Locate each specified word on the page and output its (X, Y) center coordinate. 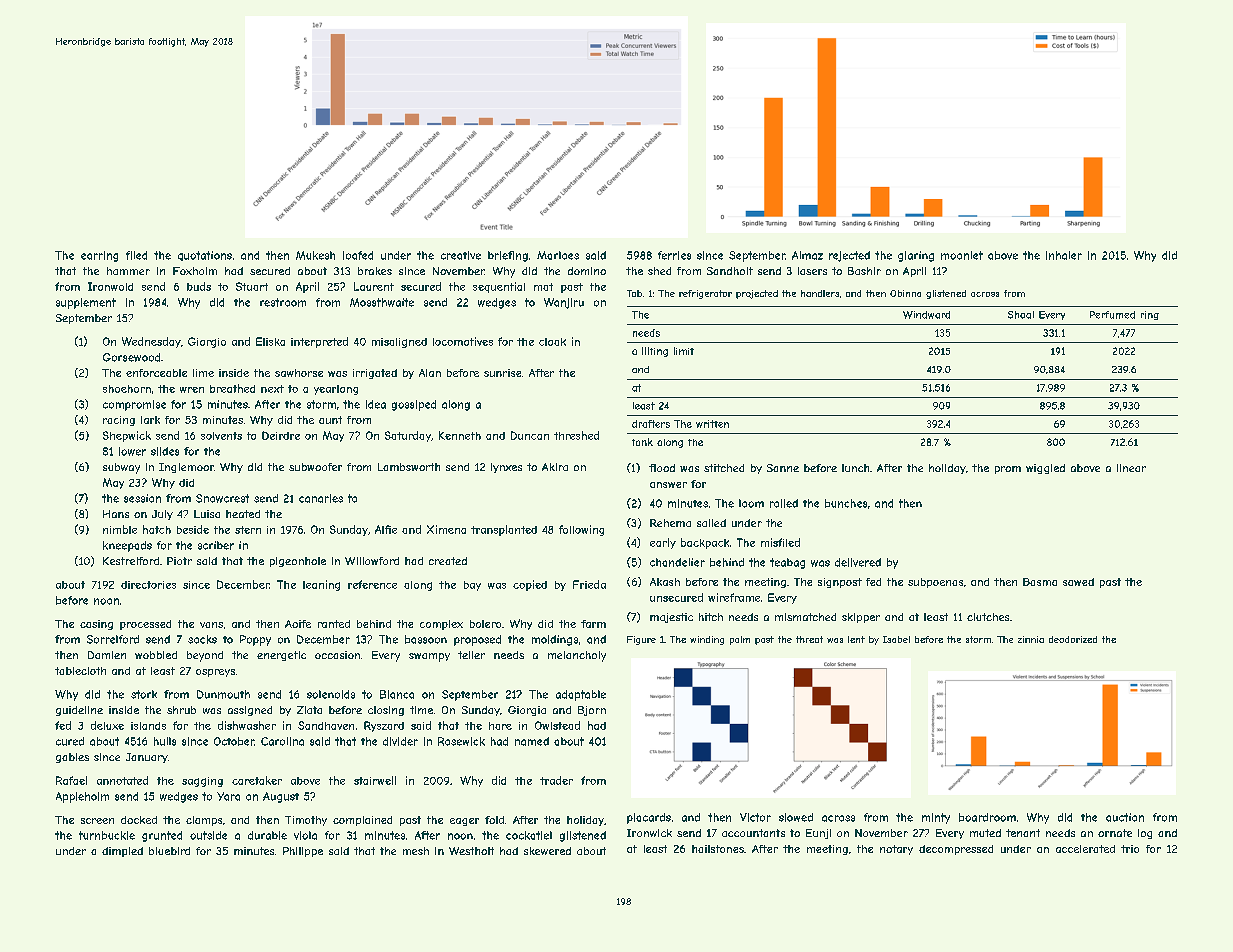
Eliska (270, 341)
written (712, 424)
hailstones (718, 849)
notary (896, 850)
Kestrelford (131, 561)
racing (119, 421)
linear (1131, 468)
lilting (655, 352)
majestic (671, 618)
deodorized (1073, 639)
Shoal (1021, 315)
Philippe (303, 852)
